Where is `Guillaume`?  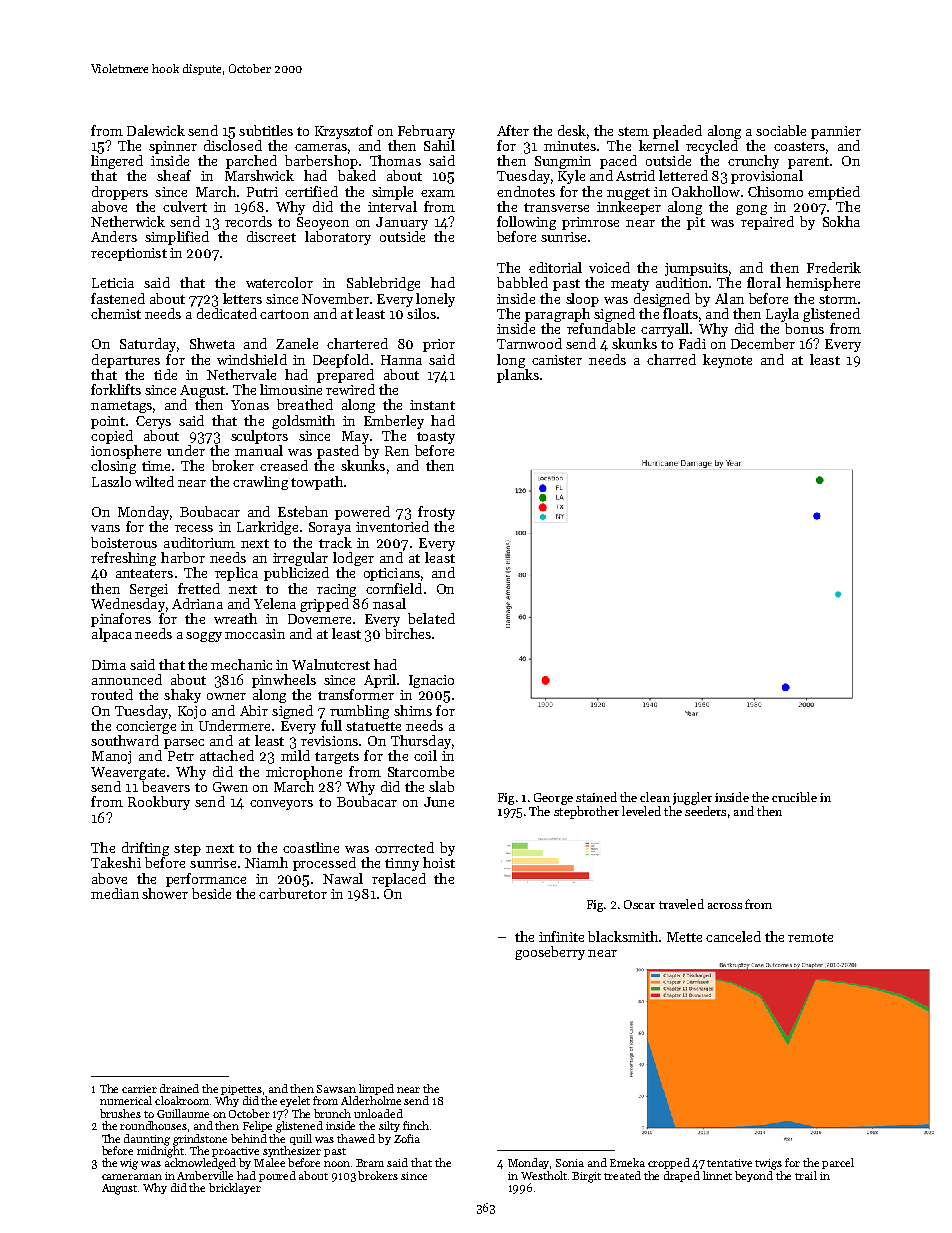 Guillaume is located at coordinates (183, 1113).
